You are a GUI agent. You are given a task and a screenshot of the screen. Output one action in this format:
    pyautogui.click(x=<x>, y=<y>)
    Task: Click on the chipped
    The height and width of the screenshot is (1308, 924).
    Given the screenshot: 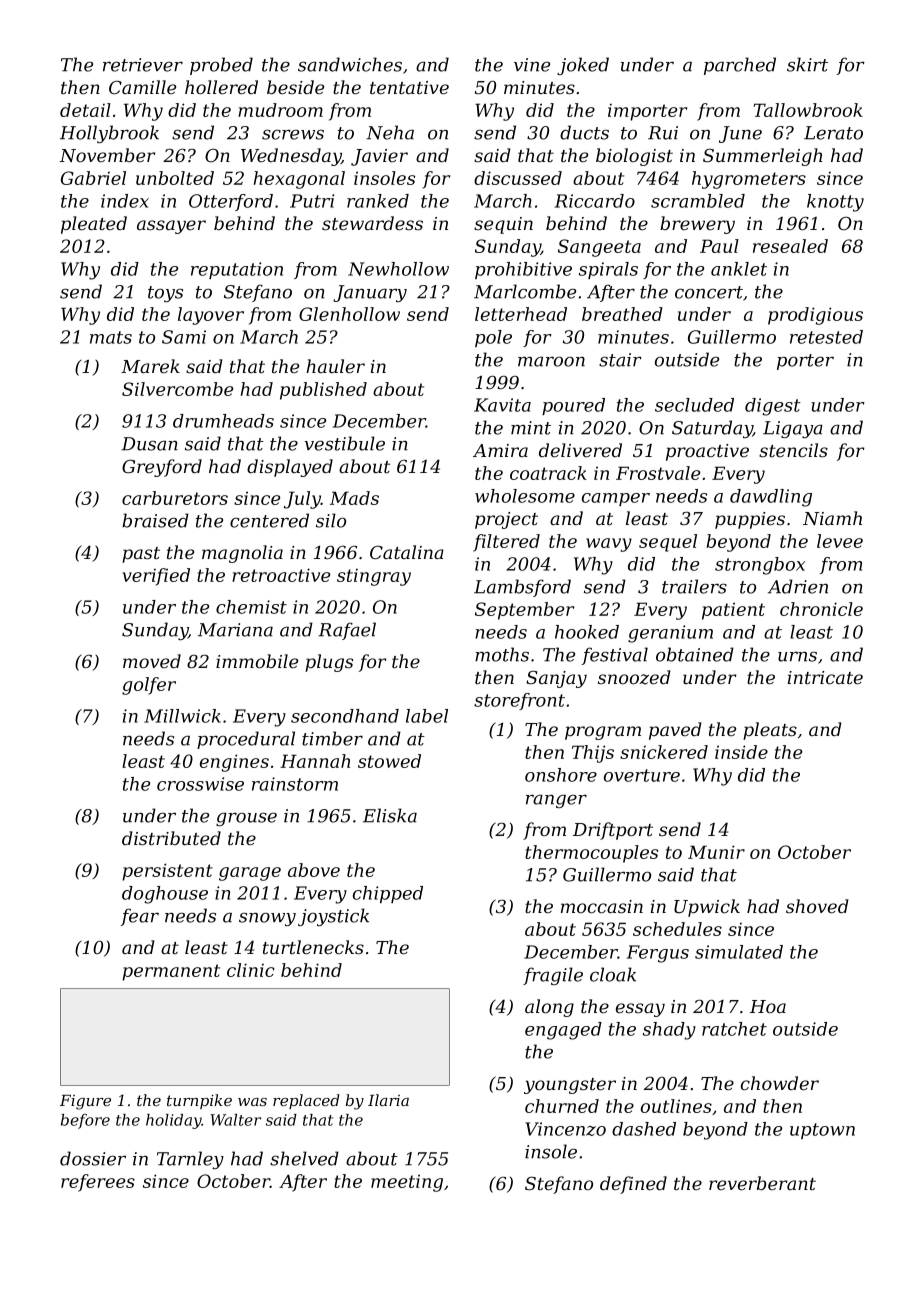 What is the action you would take?
    pyautogui.click(x=388, y=894)
